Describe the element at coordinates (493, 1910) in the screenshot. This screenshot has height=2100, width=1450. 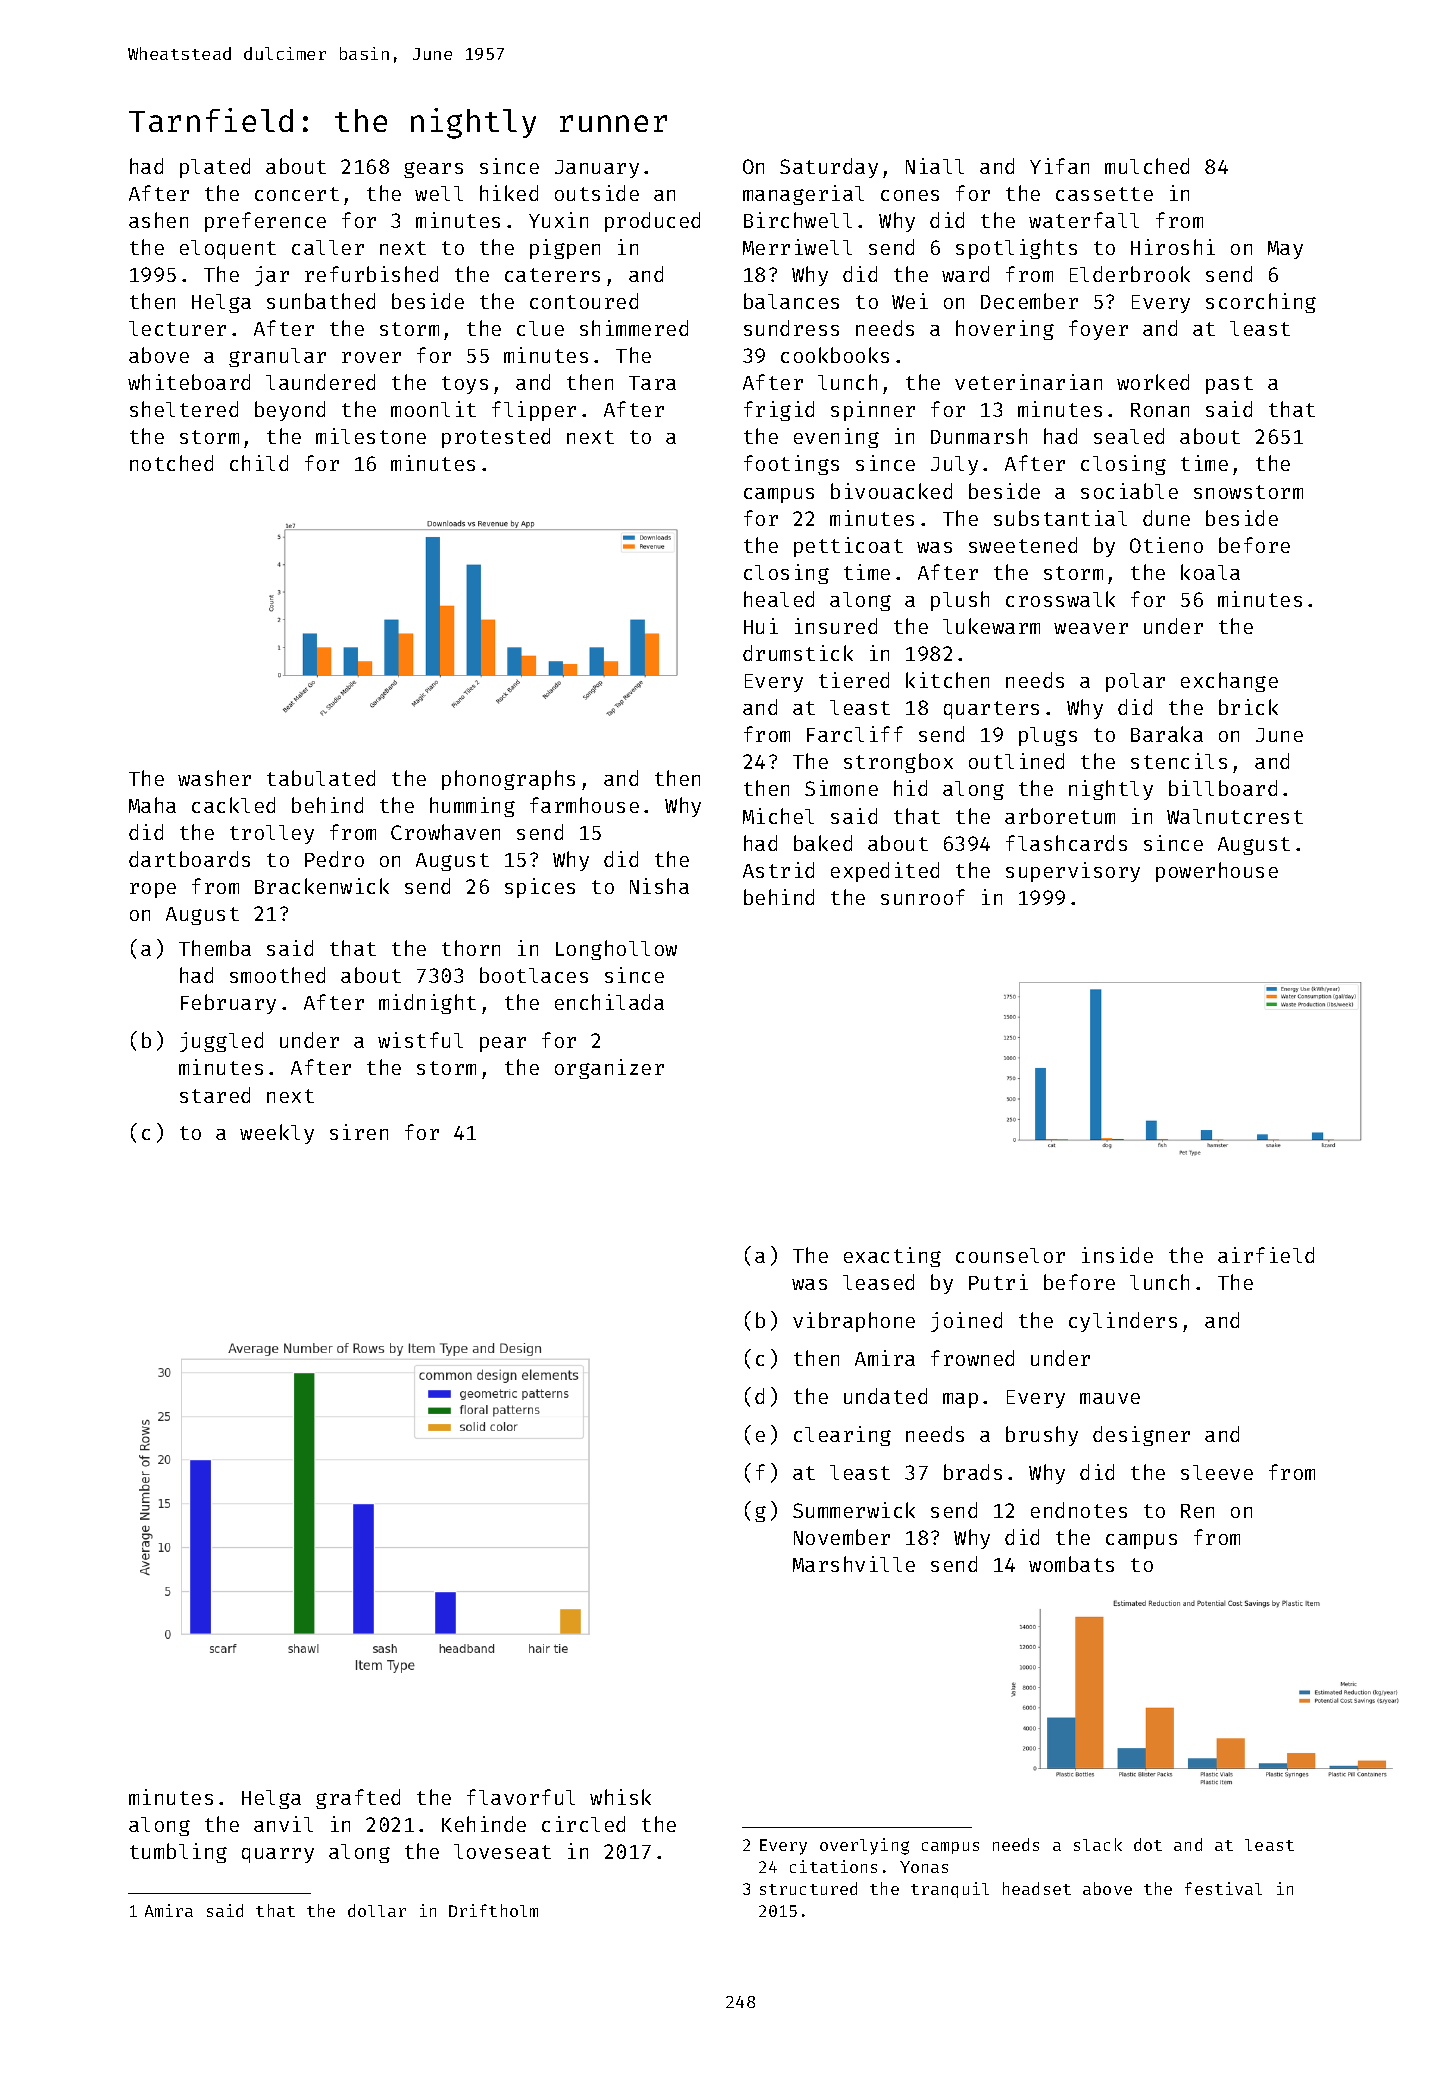
I see `Driftholm` at that location.
